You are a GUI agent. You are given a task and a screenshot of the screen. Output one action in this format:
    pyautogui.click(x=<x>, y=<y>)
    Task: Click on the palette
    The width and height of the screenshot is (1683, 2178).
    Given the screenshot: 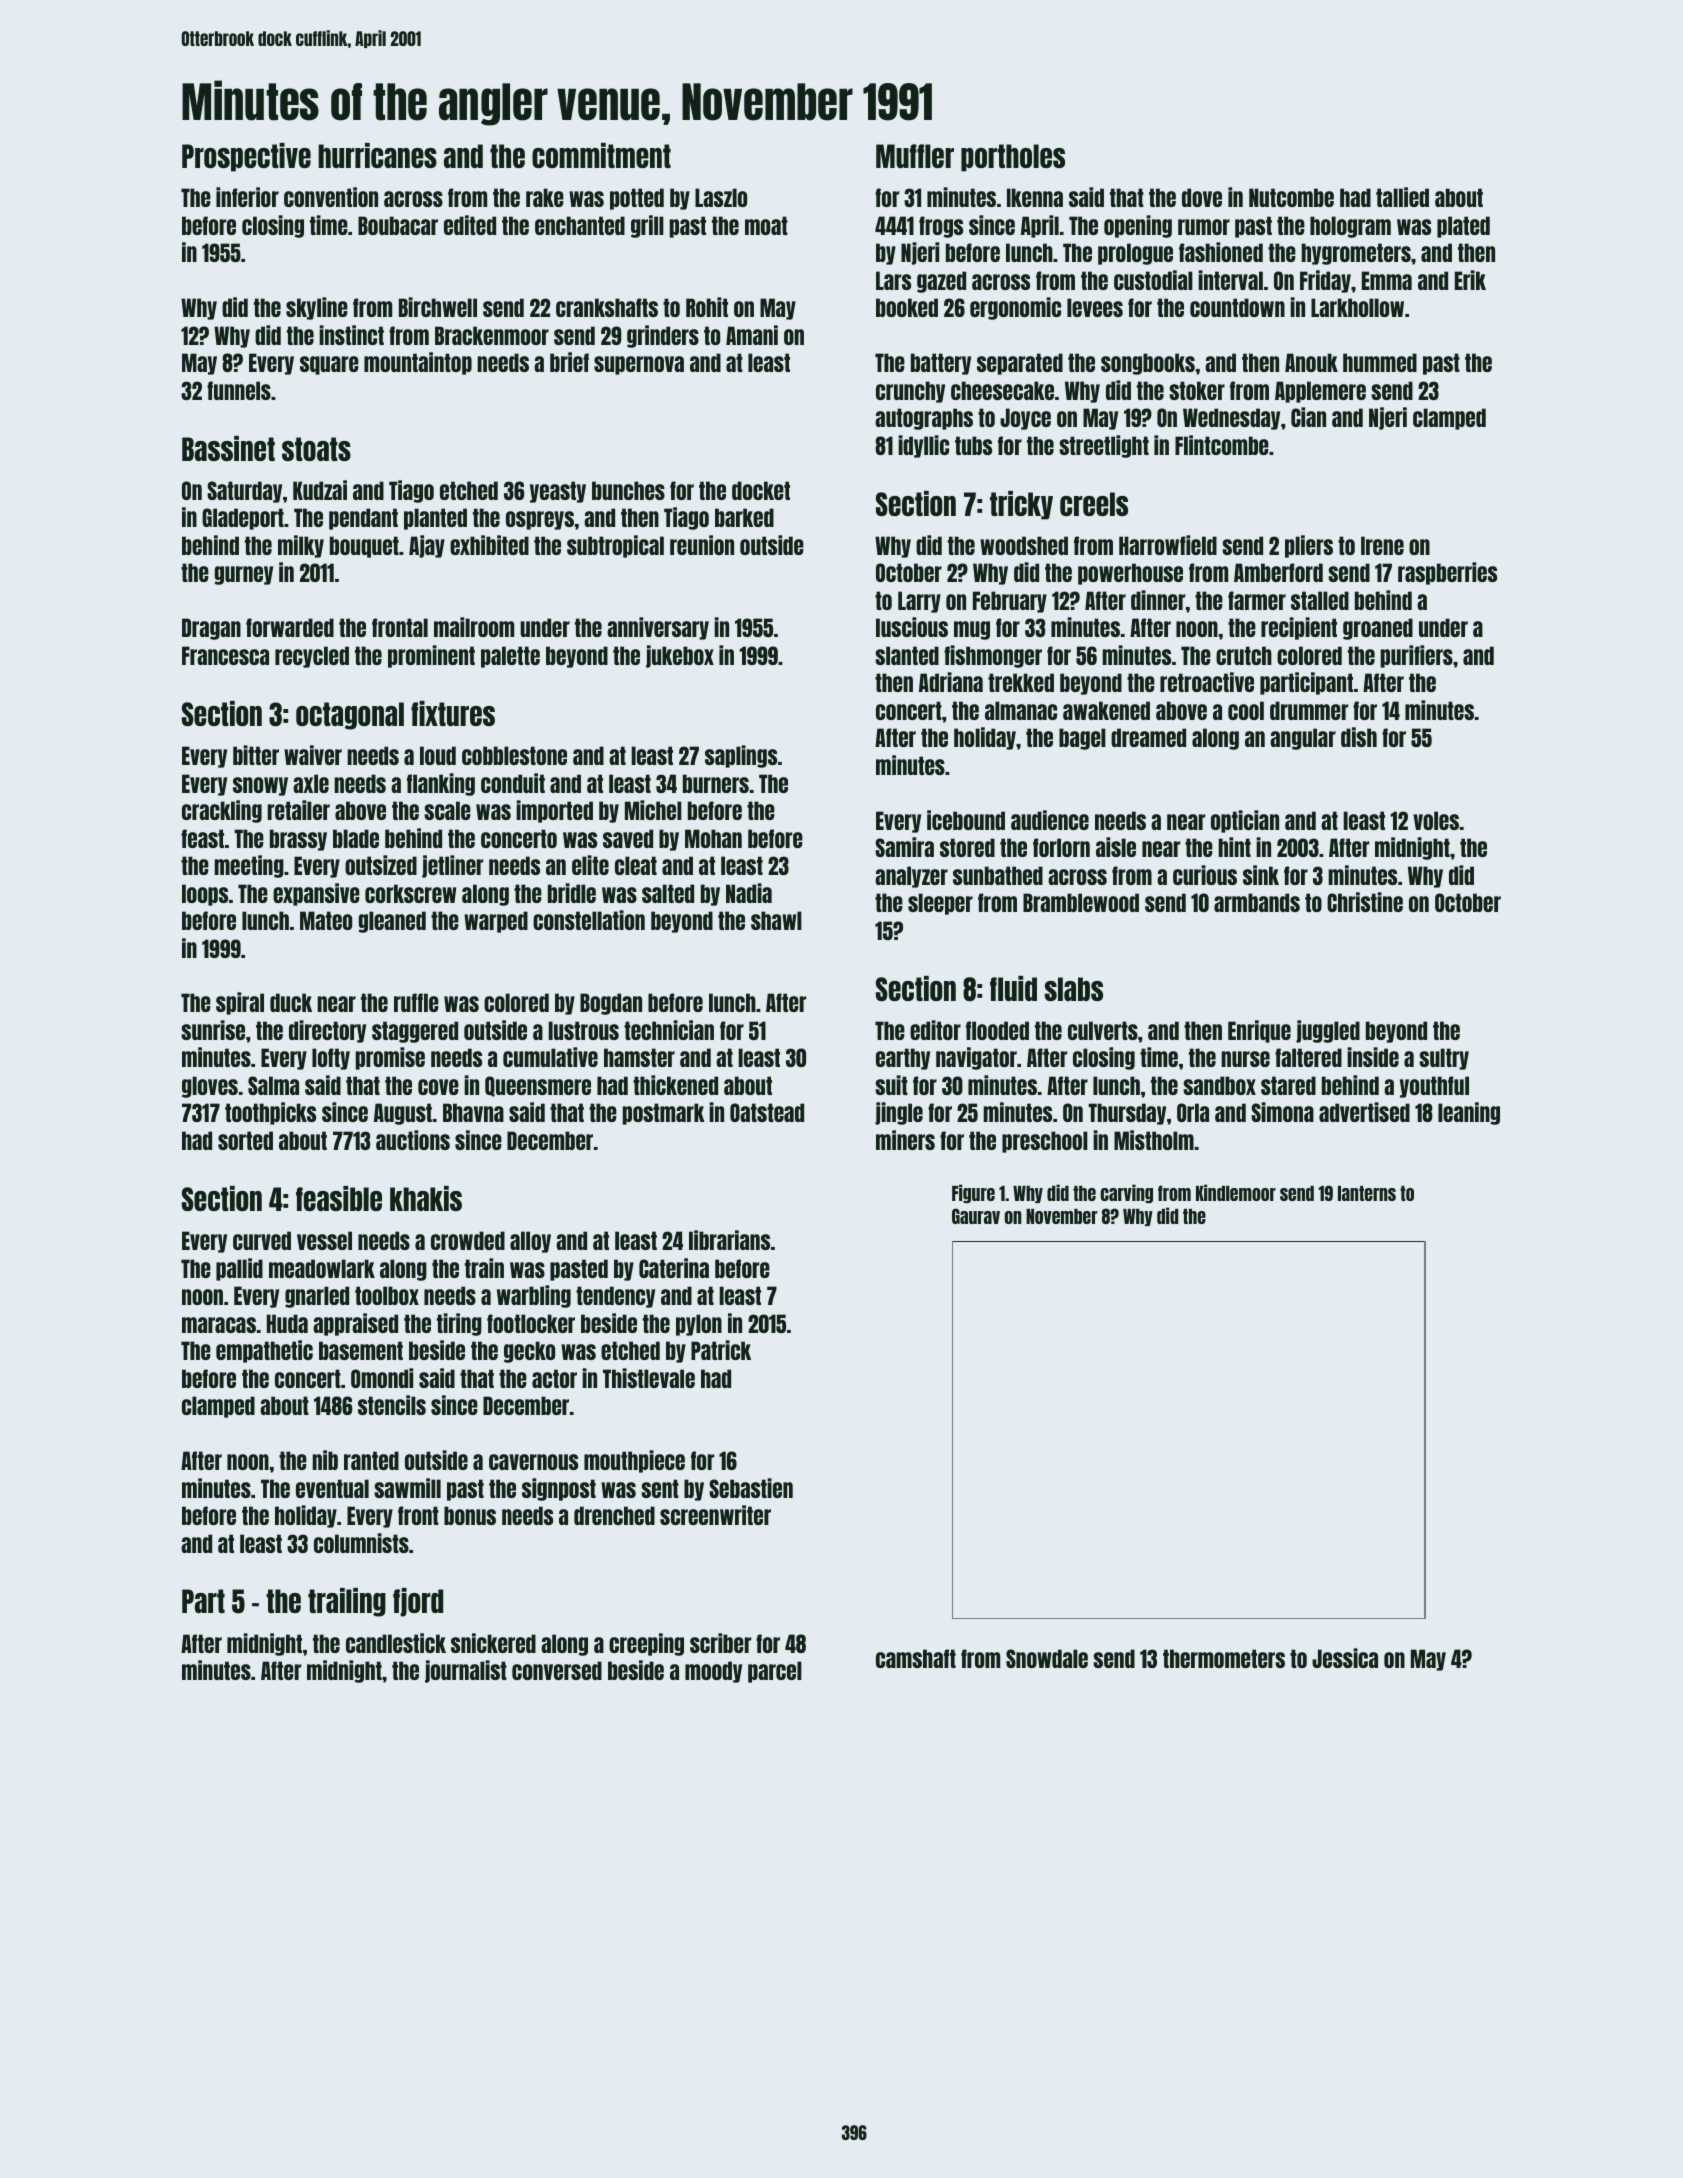 What is the action you would take?
    pyautogui.click(x=510, y=657)
